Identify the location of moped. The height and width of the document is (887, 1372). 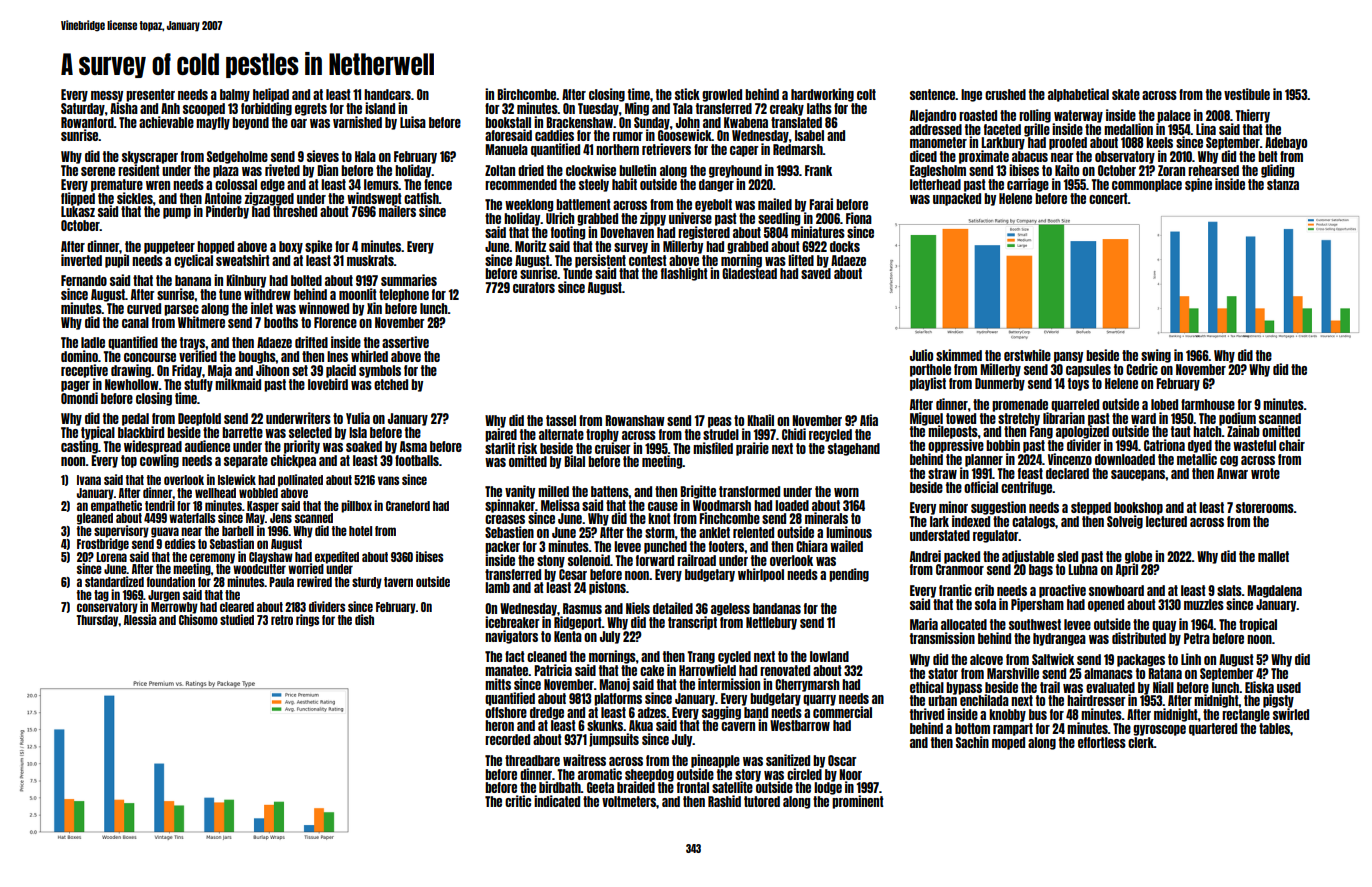
(1008, 743).
